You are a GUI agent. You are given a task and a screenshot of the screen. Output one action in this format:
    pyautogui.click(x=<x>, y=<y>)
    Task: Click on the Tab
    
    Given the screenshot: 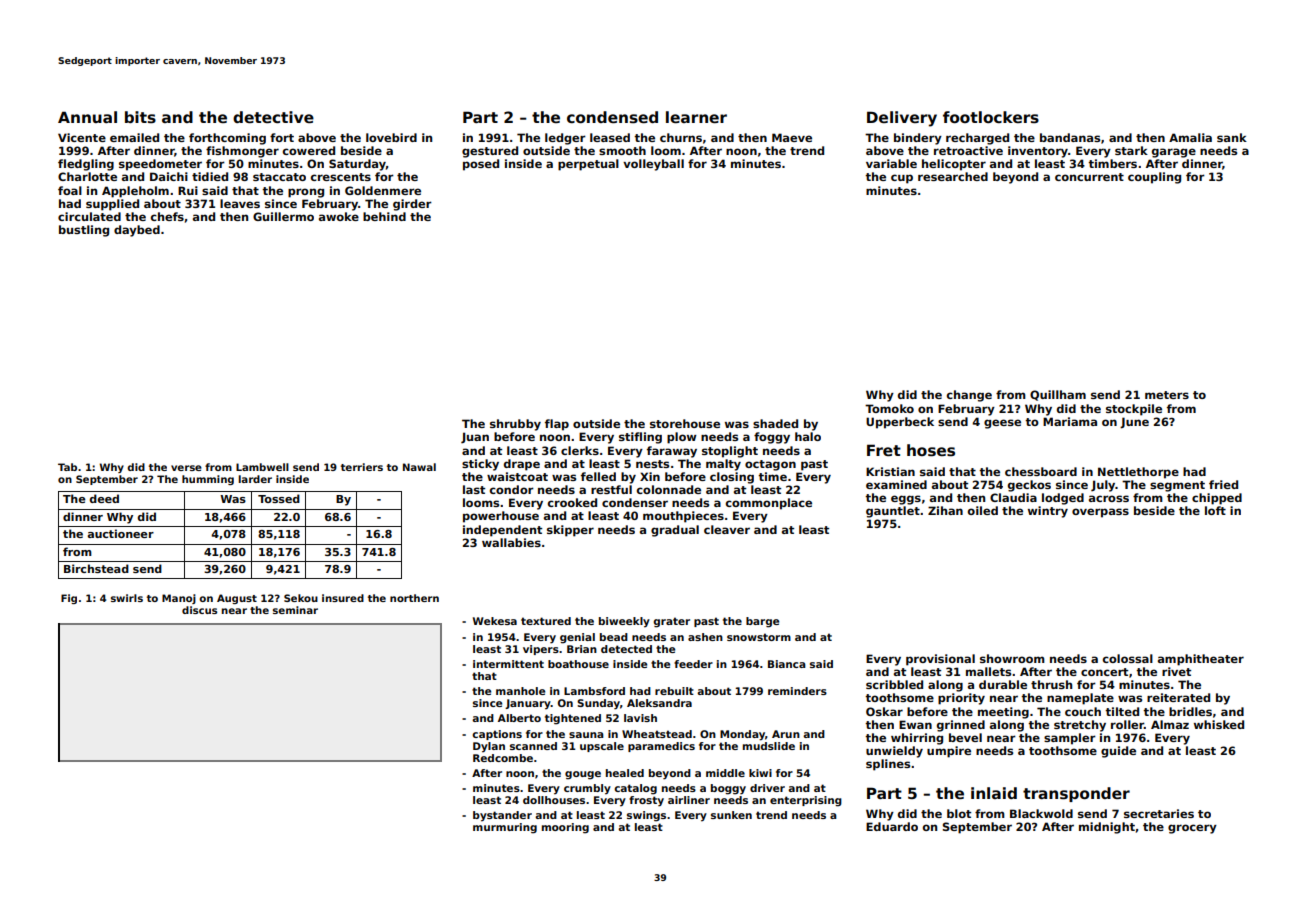 What is the action you would take?
    pyautogui.click(x=67, y=467)
